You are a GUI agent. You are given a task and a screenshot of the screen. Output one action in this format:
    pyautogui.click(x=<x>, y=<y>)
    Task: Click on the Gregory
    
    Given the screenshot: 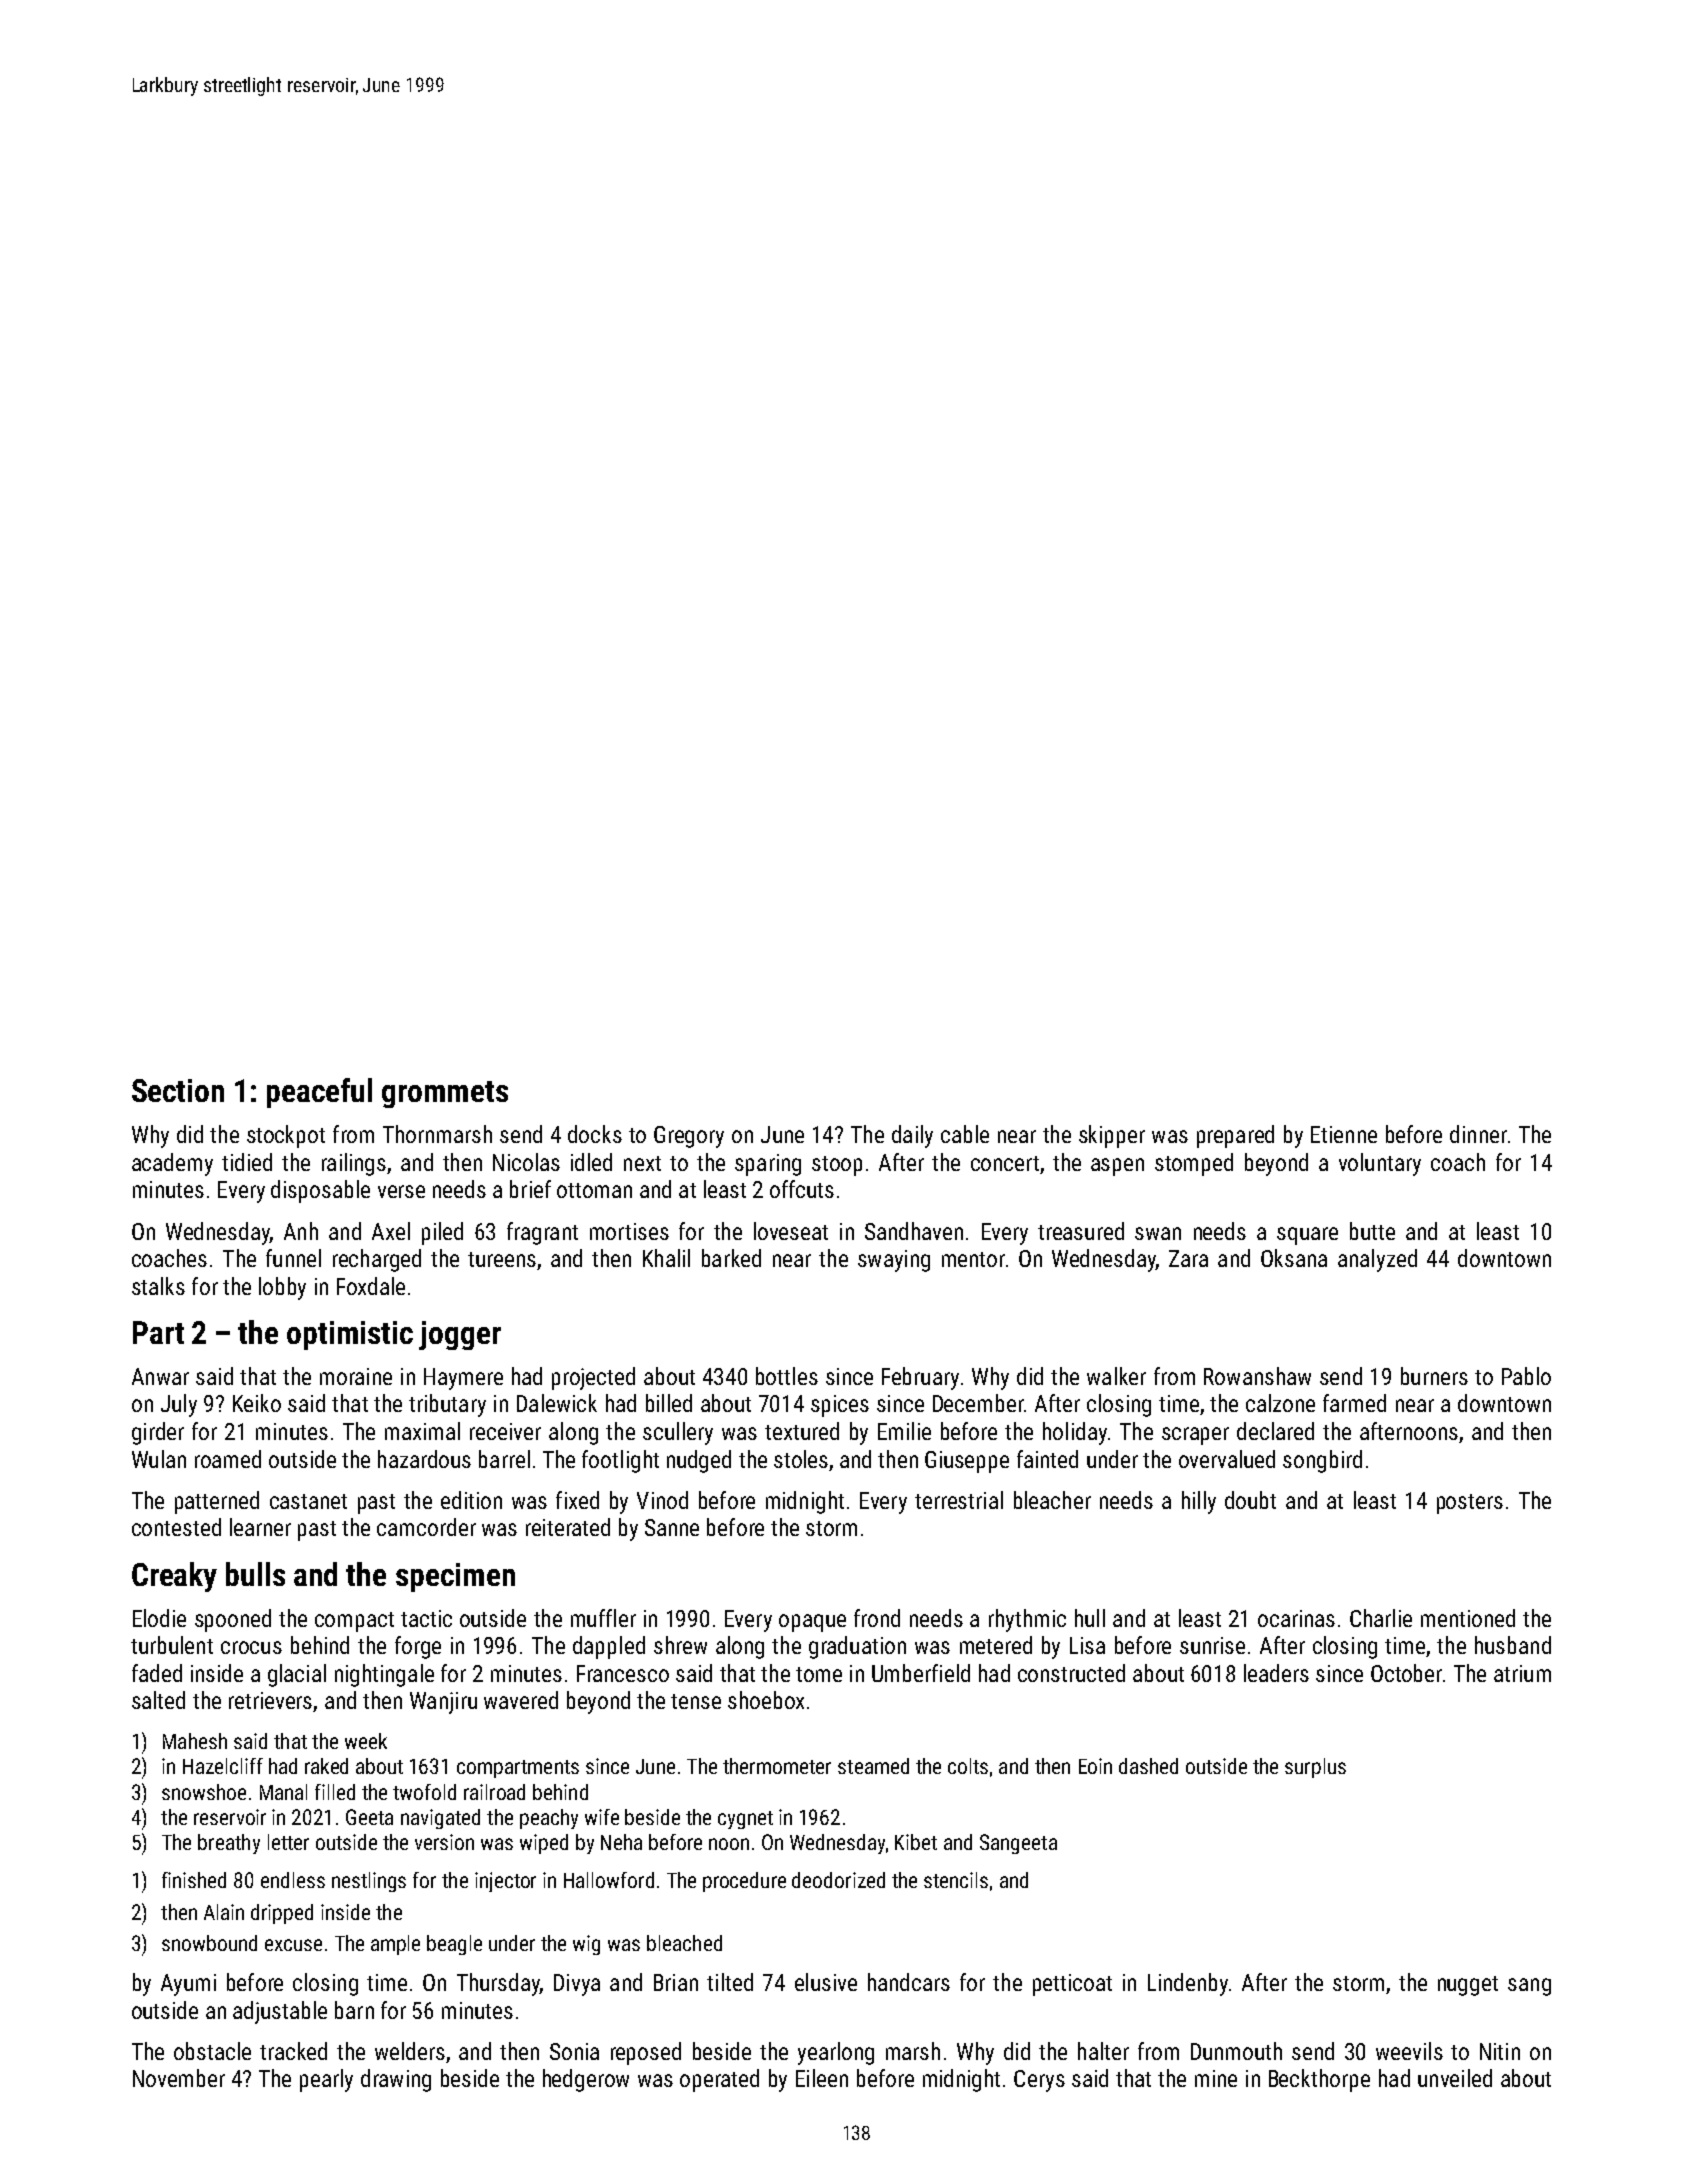 What is the action you would take?
    pyautogui.click(x=689, y=1137)
